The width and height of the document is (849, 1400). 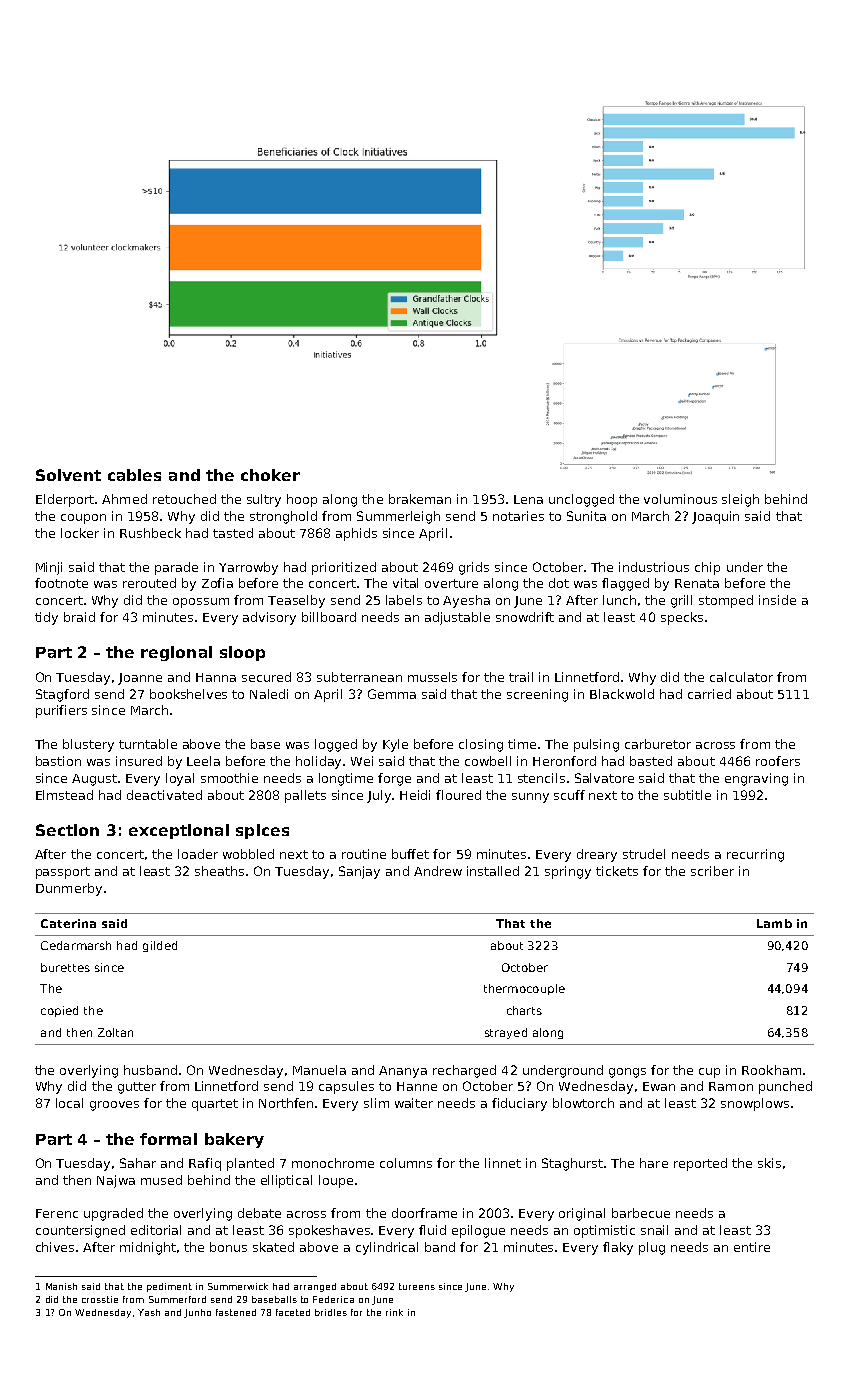 What do you see at coordinates (318, 762) in the document?
I see `holiday` at bounding box center [318, 762].
